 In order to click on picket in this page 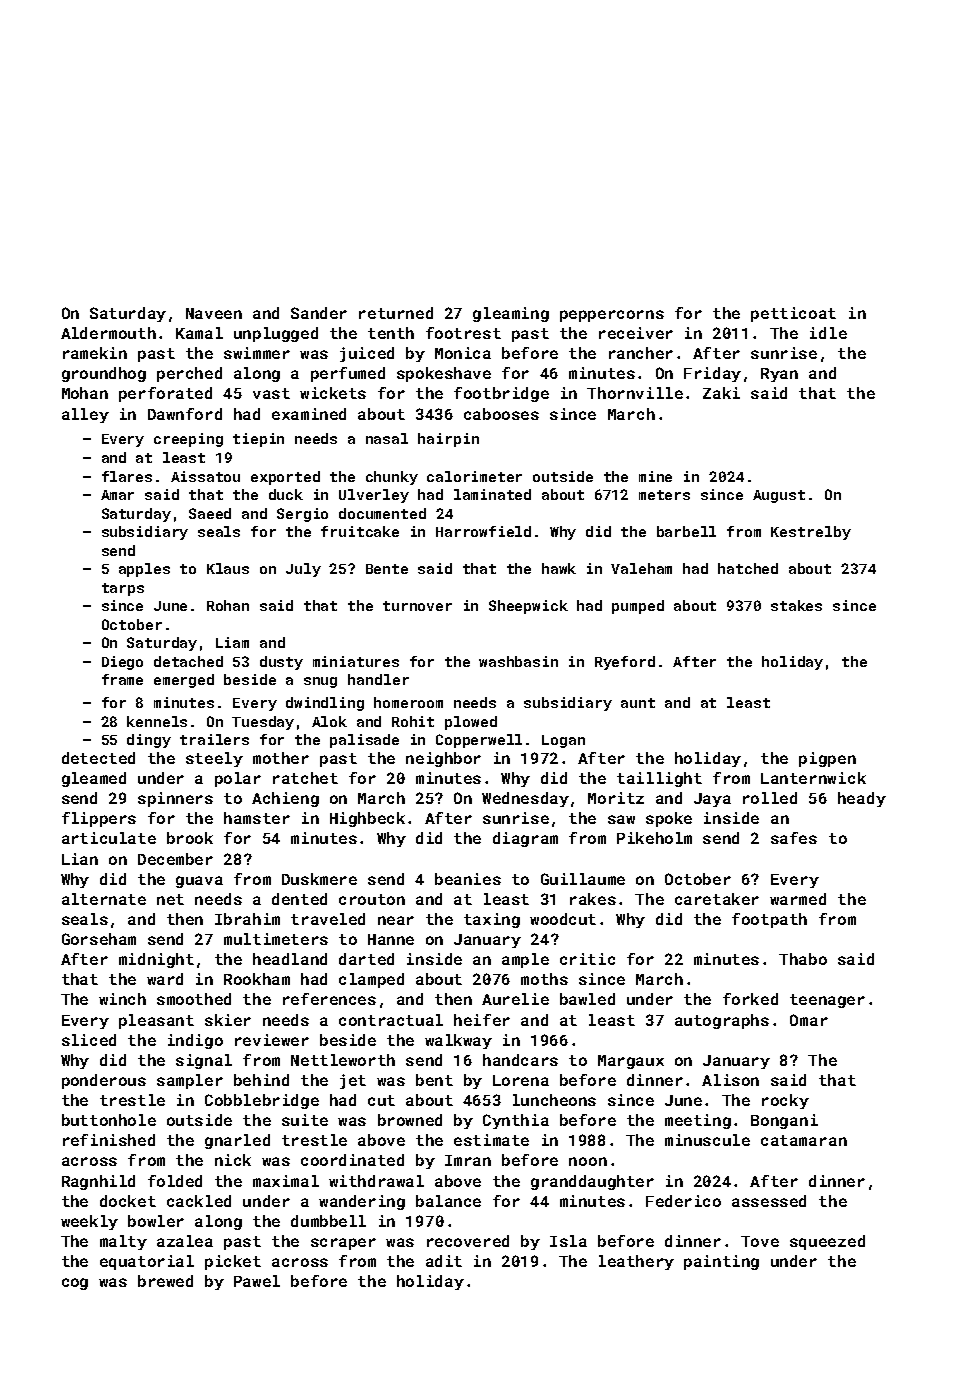, I will do `click(233, 1262)`.
